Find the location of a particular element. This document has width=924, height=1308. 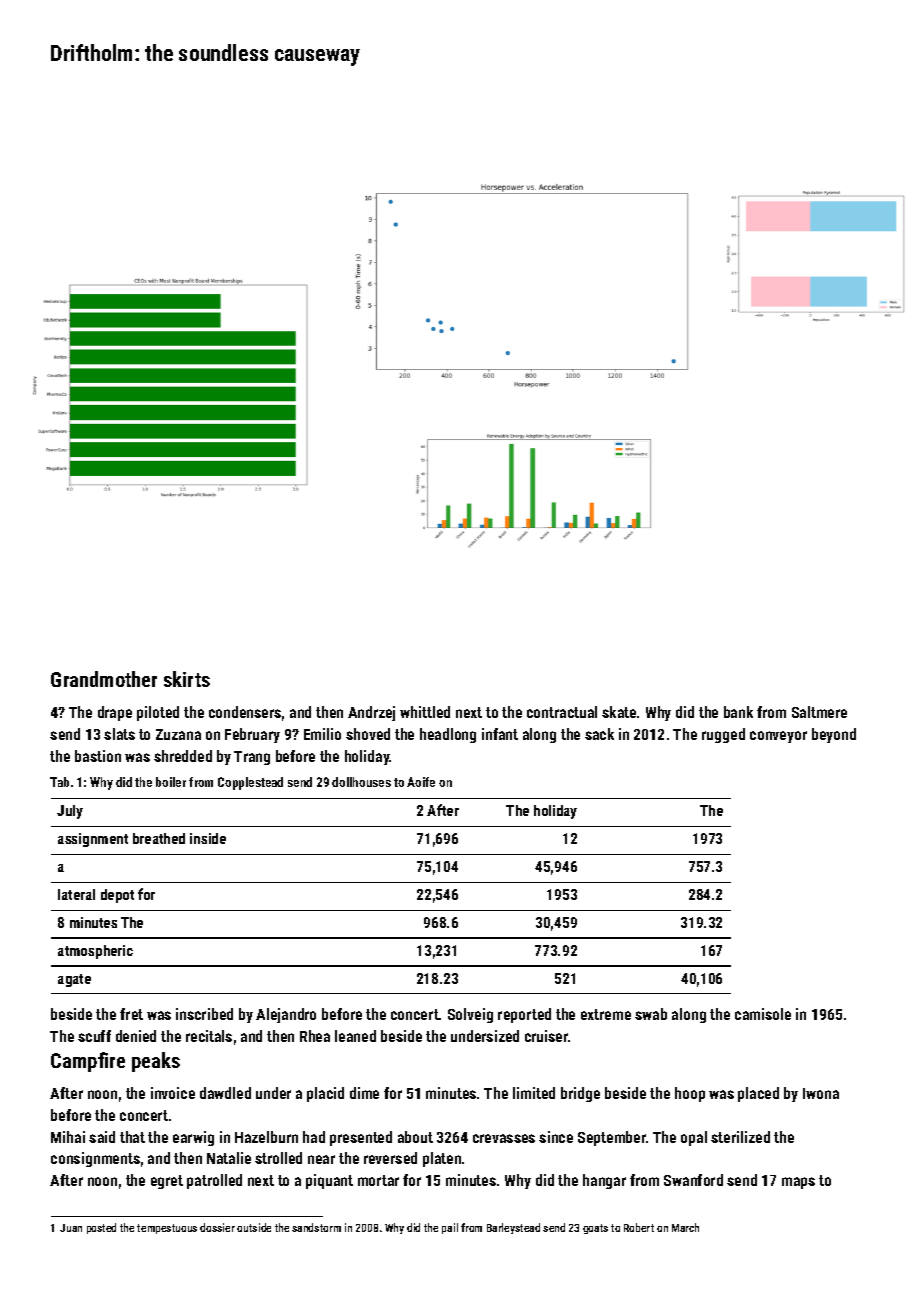

dossier is located at coordinates (217, 1227).
